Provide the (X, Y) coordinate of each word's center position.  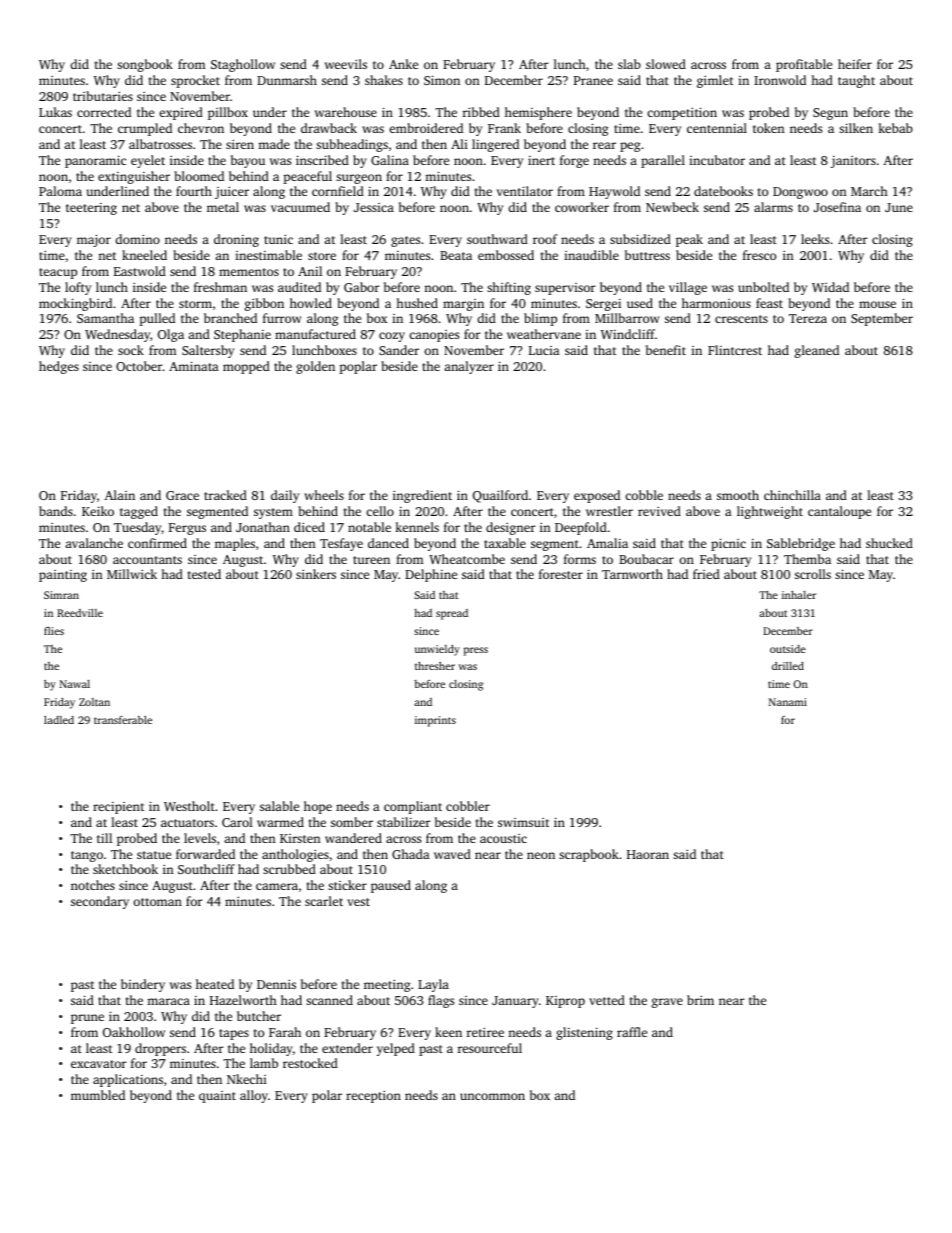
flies (54, 631)
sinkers (316, 574)
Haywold (614, 192)
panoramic (95, 161)
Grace (182, 495)
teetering (91, 209)
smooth (738, 495)
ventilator (525, 191)
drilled (788, 666)
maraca (168, 1001)
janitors (853, 162)
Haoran (648, 854)
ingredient (422, 496)
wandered (353, 838)
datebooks (723, 191)
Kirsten (300, 838)
